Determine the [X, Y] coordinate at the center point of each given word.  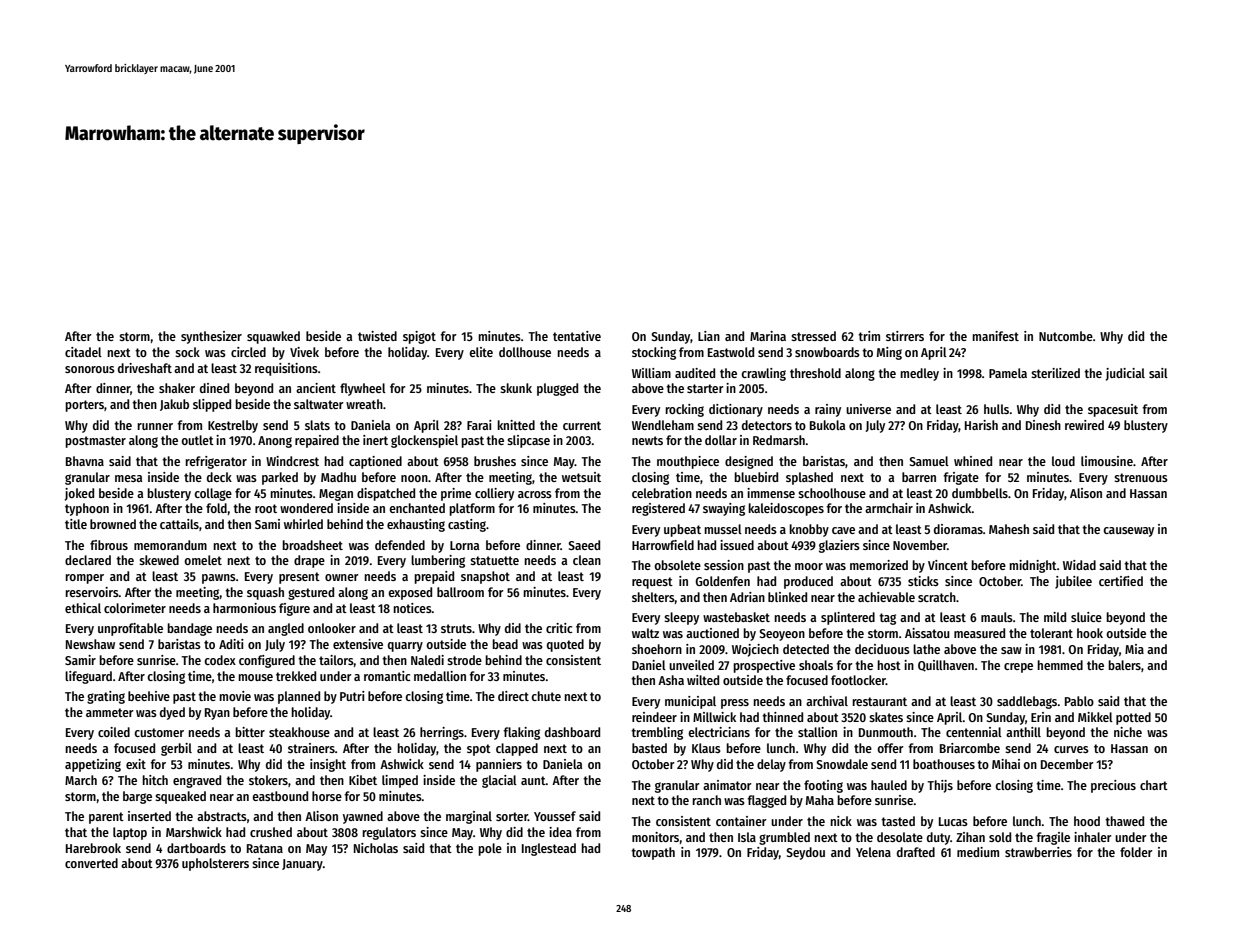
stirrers [905, 336]
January [302, 865]
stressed [813, 336]
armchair [889, 508]
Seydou [805, 853]
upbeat [682, 530]
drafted [916, 852]
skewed [159, 560]
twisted [377, 336]
